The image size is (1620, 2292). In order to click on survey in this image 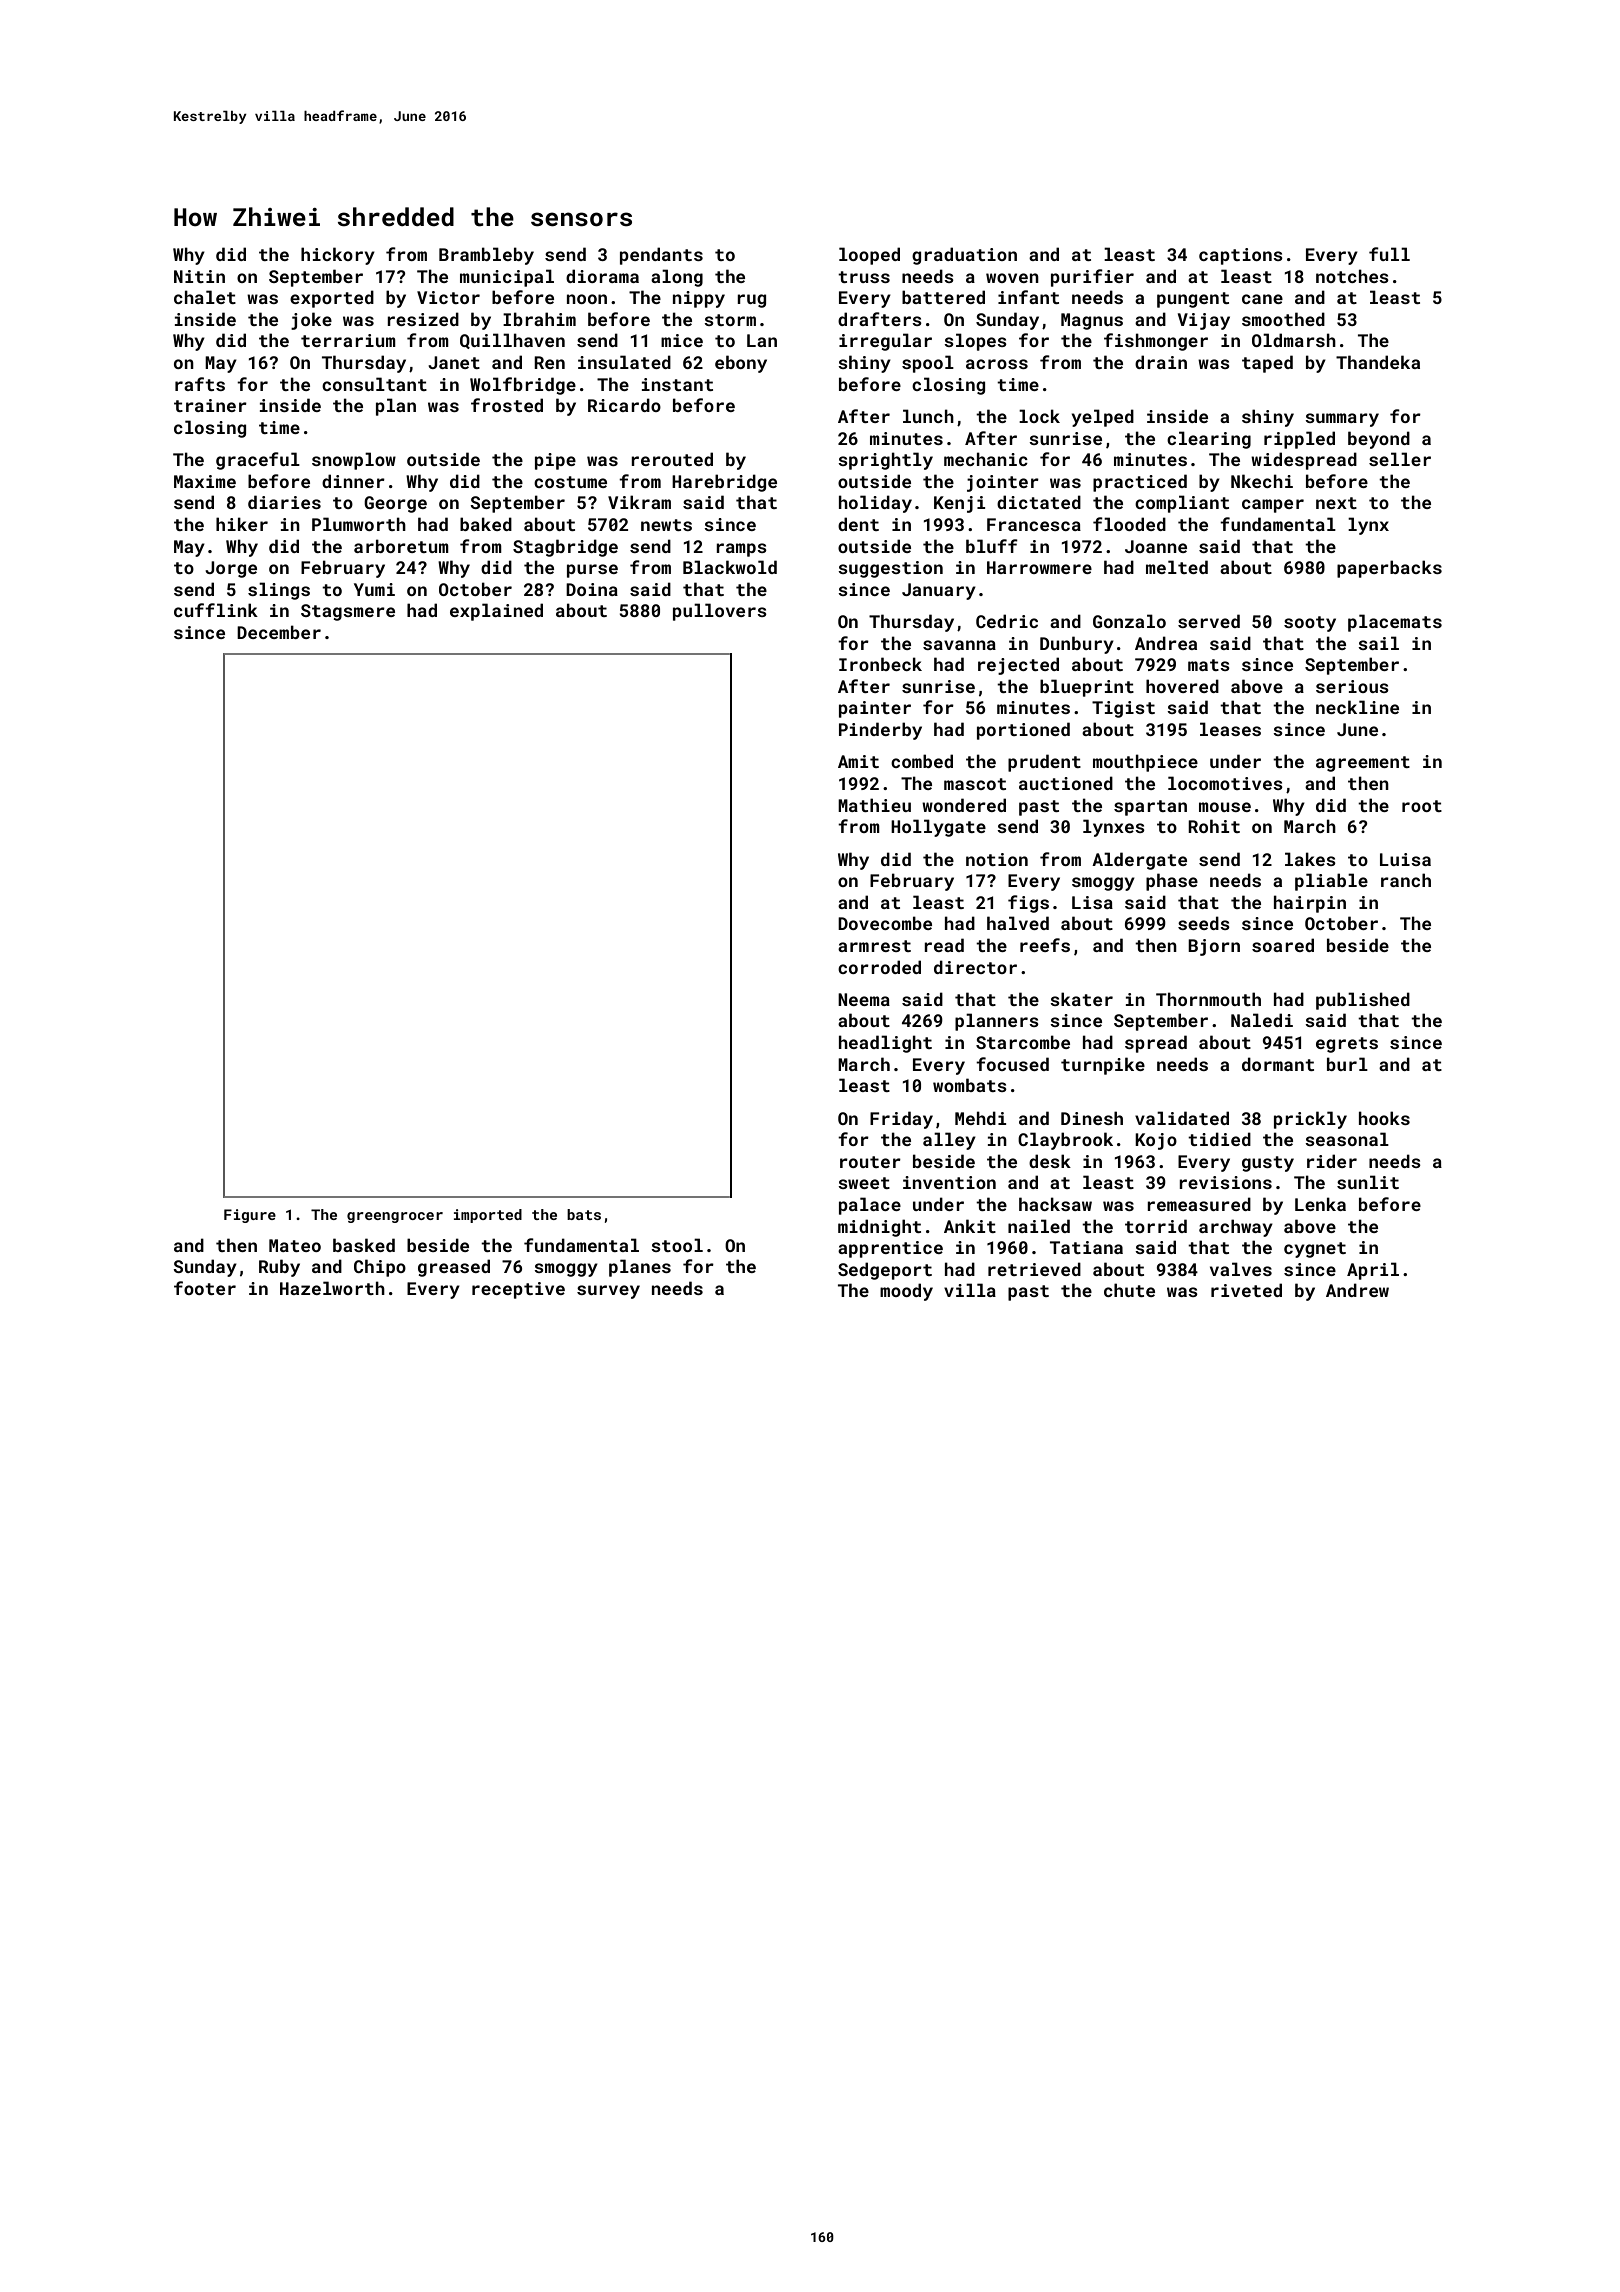, I will do `click(608, 1292)`.
